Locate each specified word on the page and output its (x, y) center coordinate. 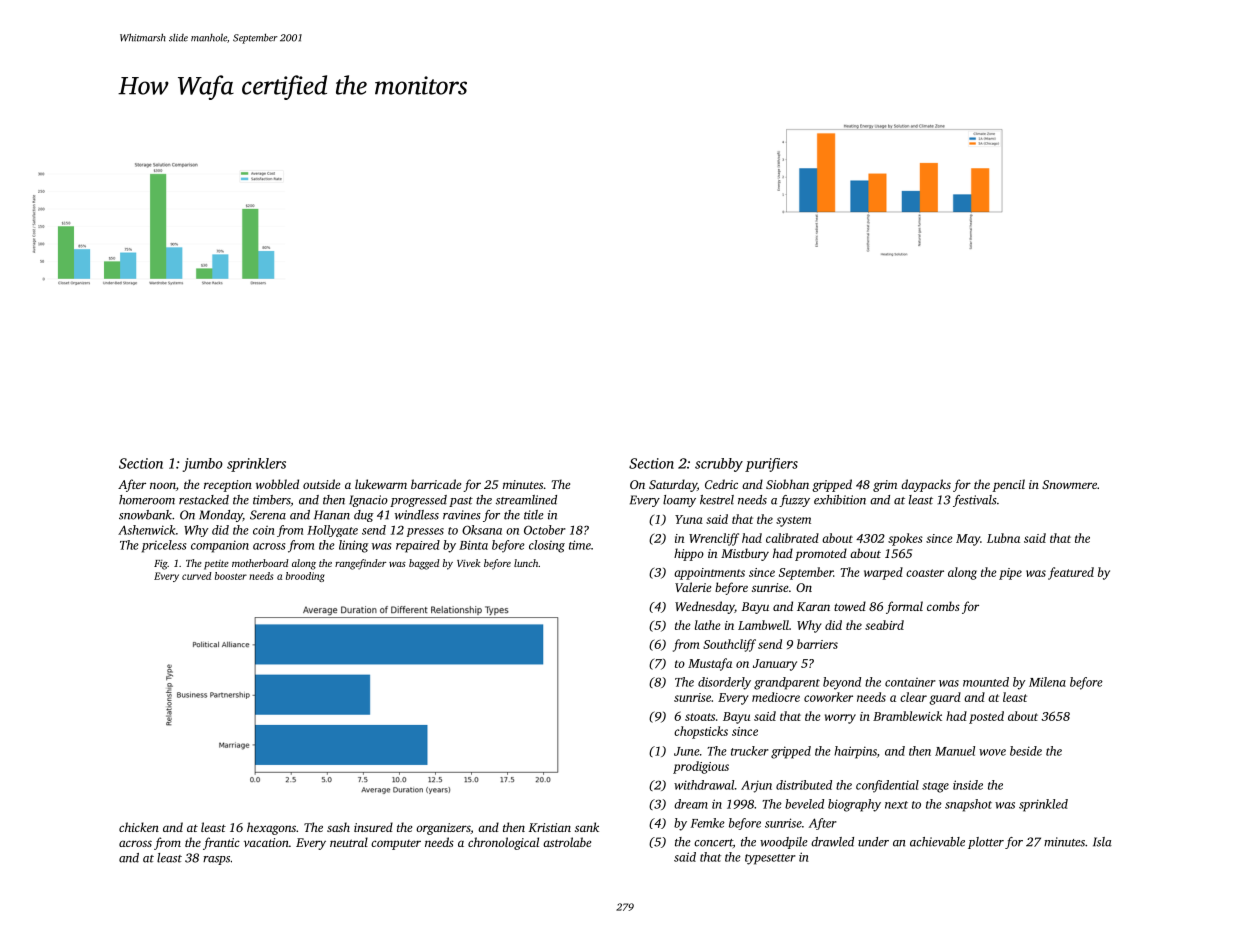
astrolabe (567, 842)
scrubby (719, 465)
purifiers (771, 465)
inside (968, 785)
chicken (139, 827)
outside (321, 484)
